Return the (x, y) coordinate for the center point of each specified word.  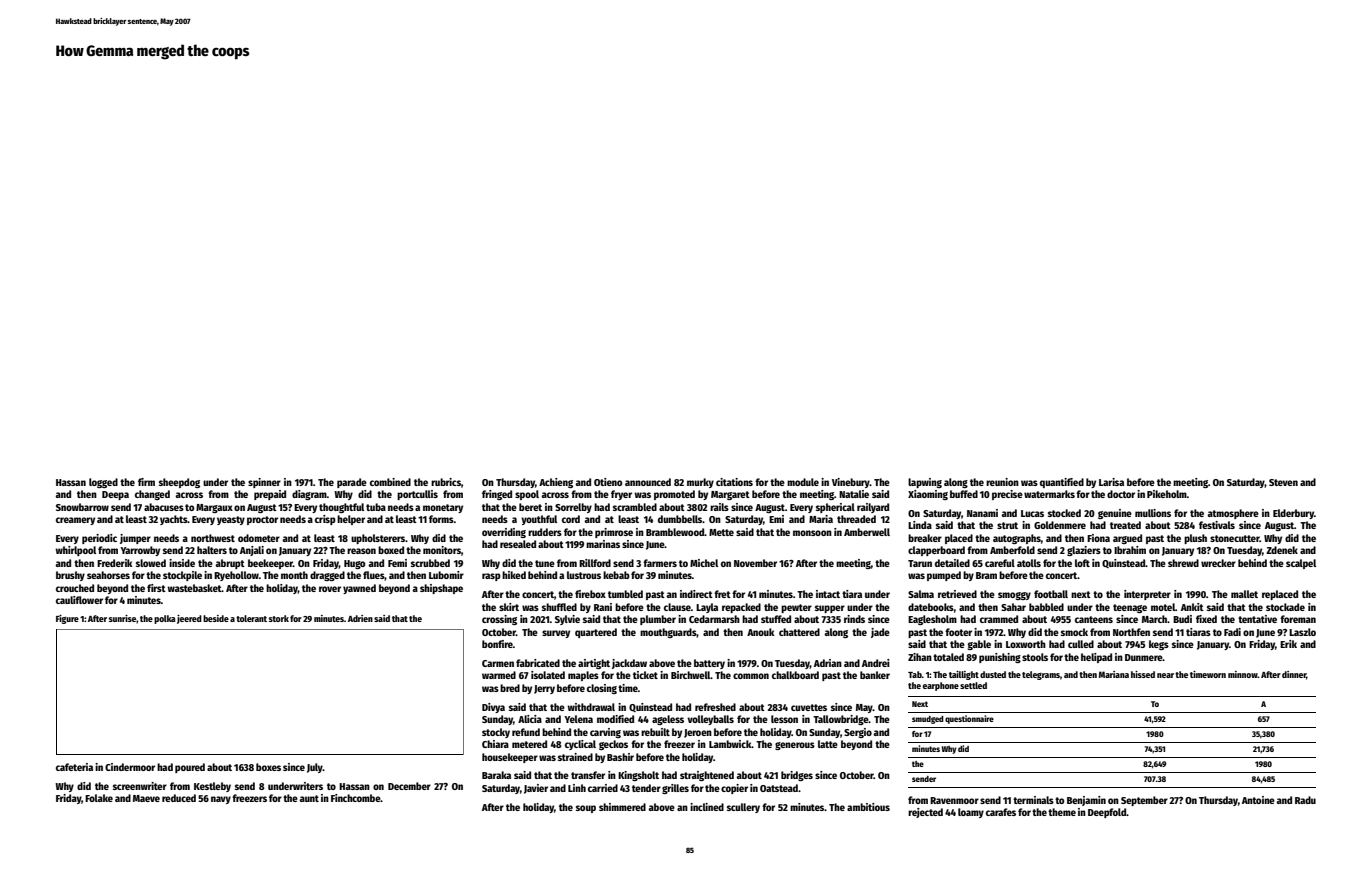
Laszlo (1302, 632)
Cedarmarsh (714, 619)
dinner (1294, 674)
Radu (1305, 800)
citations (734, 482)
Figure (67, 619)
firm (146, 482)
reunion (1002, 482)
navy (221, 800)
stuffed (776, 619)
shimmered (622, 807)
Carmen (498, 663)
